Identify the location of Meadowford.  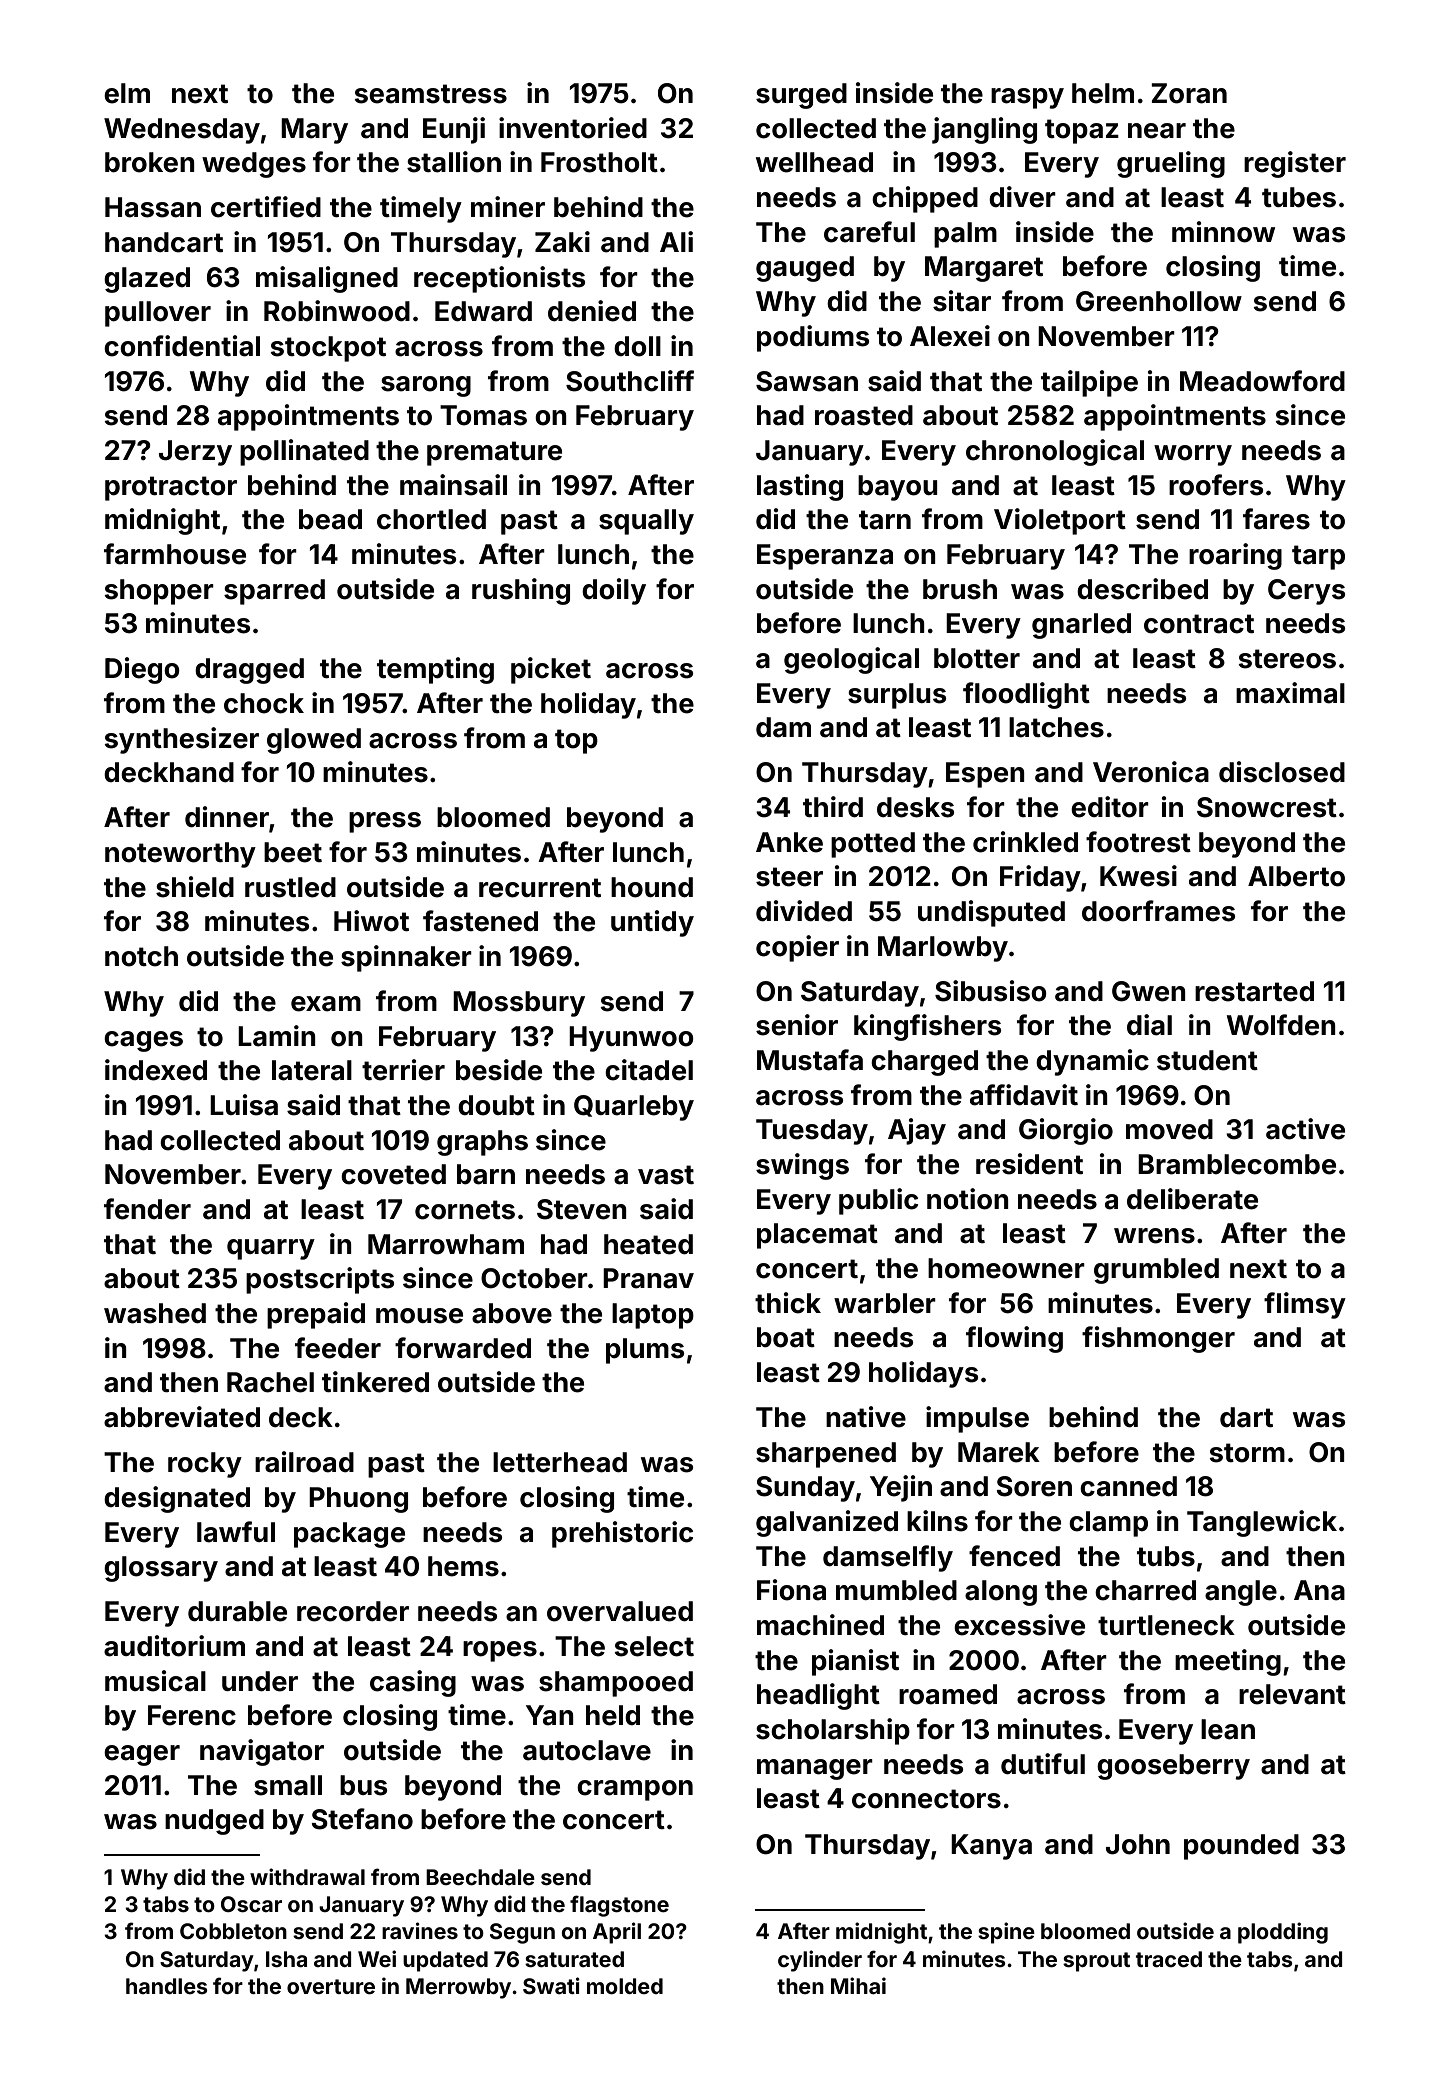
(1262, 381).
